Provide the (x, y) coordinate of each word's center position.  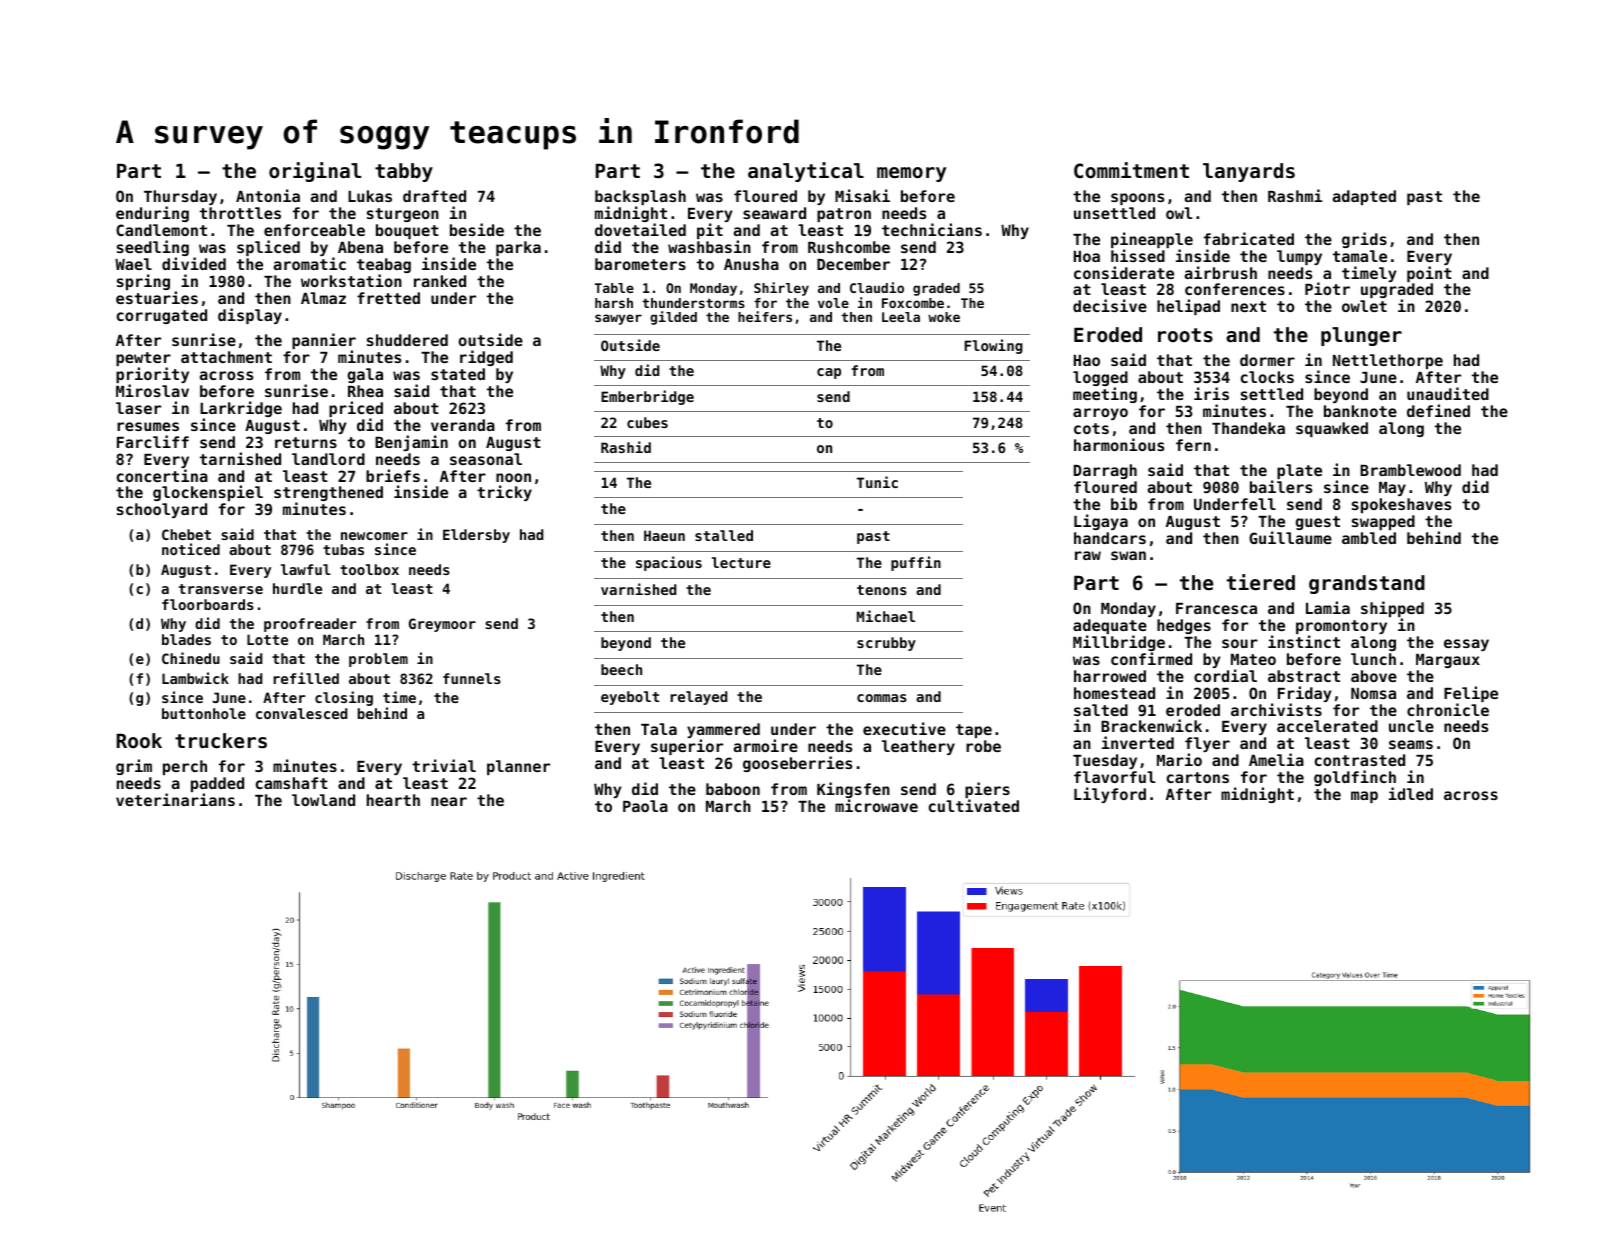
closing (344, 698)
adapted (1364, 197)
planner (518, 767)
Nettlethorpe (1388, 361)
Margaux (1448, 661)
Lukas (370, 196)
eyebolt (630, 698)
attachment (226, 357)
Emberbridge (647, 397)
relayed (698, 698)
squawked (1332, 429)
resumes (148, 426)
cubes (647, 422)
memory (911, 174)
